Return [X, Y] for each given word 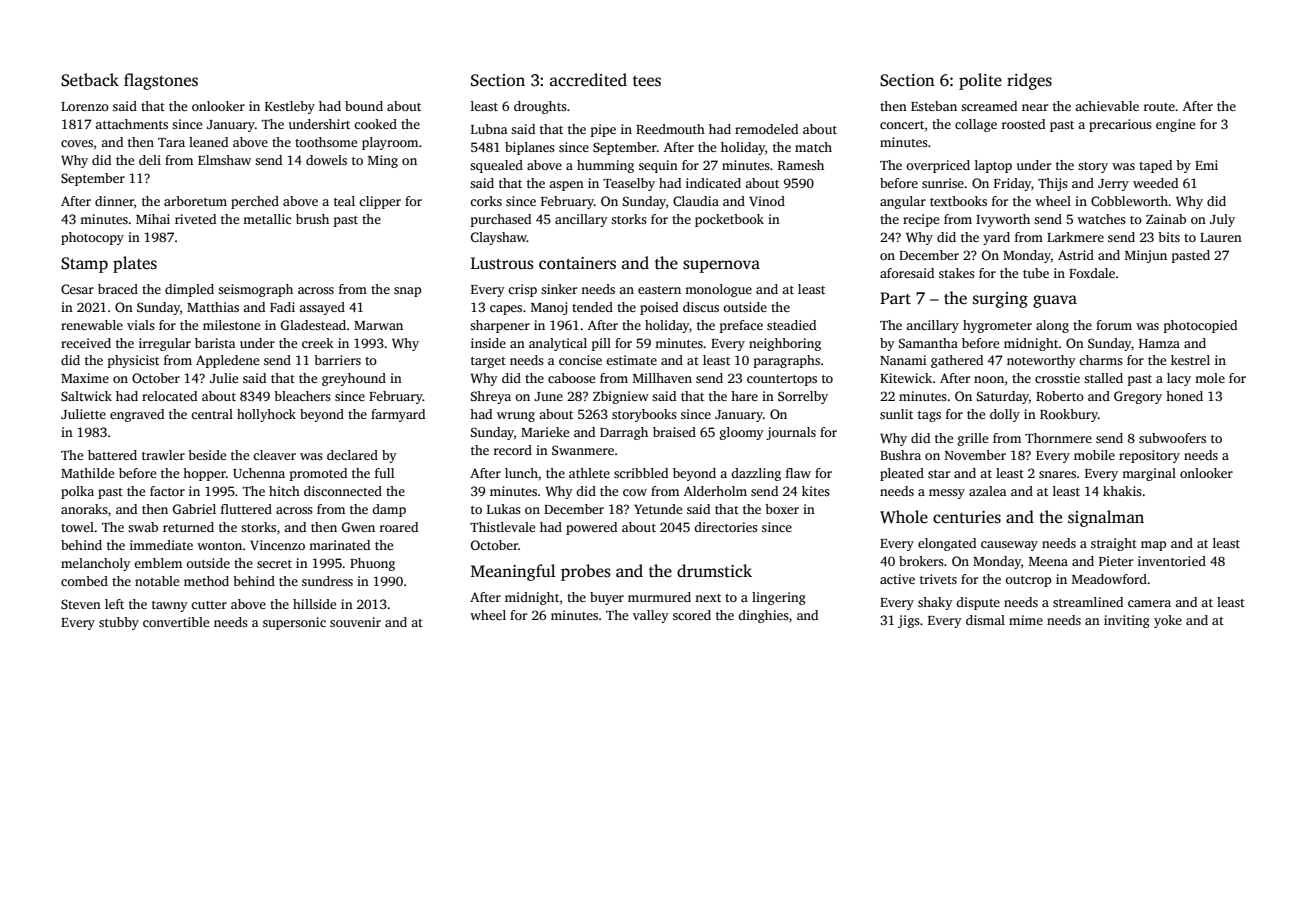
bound [364, 106]
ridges [1029, 81]
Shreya [491, 397]
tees [647, 81]
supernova [721, 266]
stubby [119, 623]
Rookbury [1069, 415]
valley [651, 616]
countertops [782, 380]
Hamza [1159, 343]
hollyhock [266, 415]
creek [318, 343]
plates [135, 264]
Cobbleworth [1129, 201]
